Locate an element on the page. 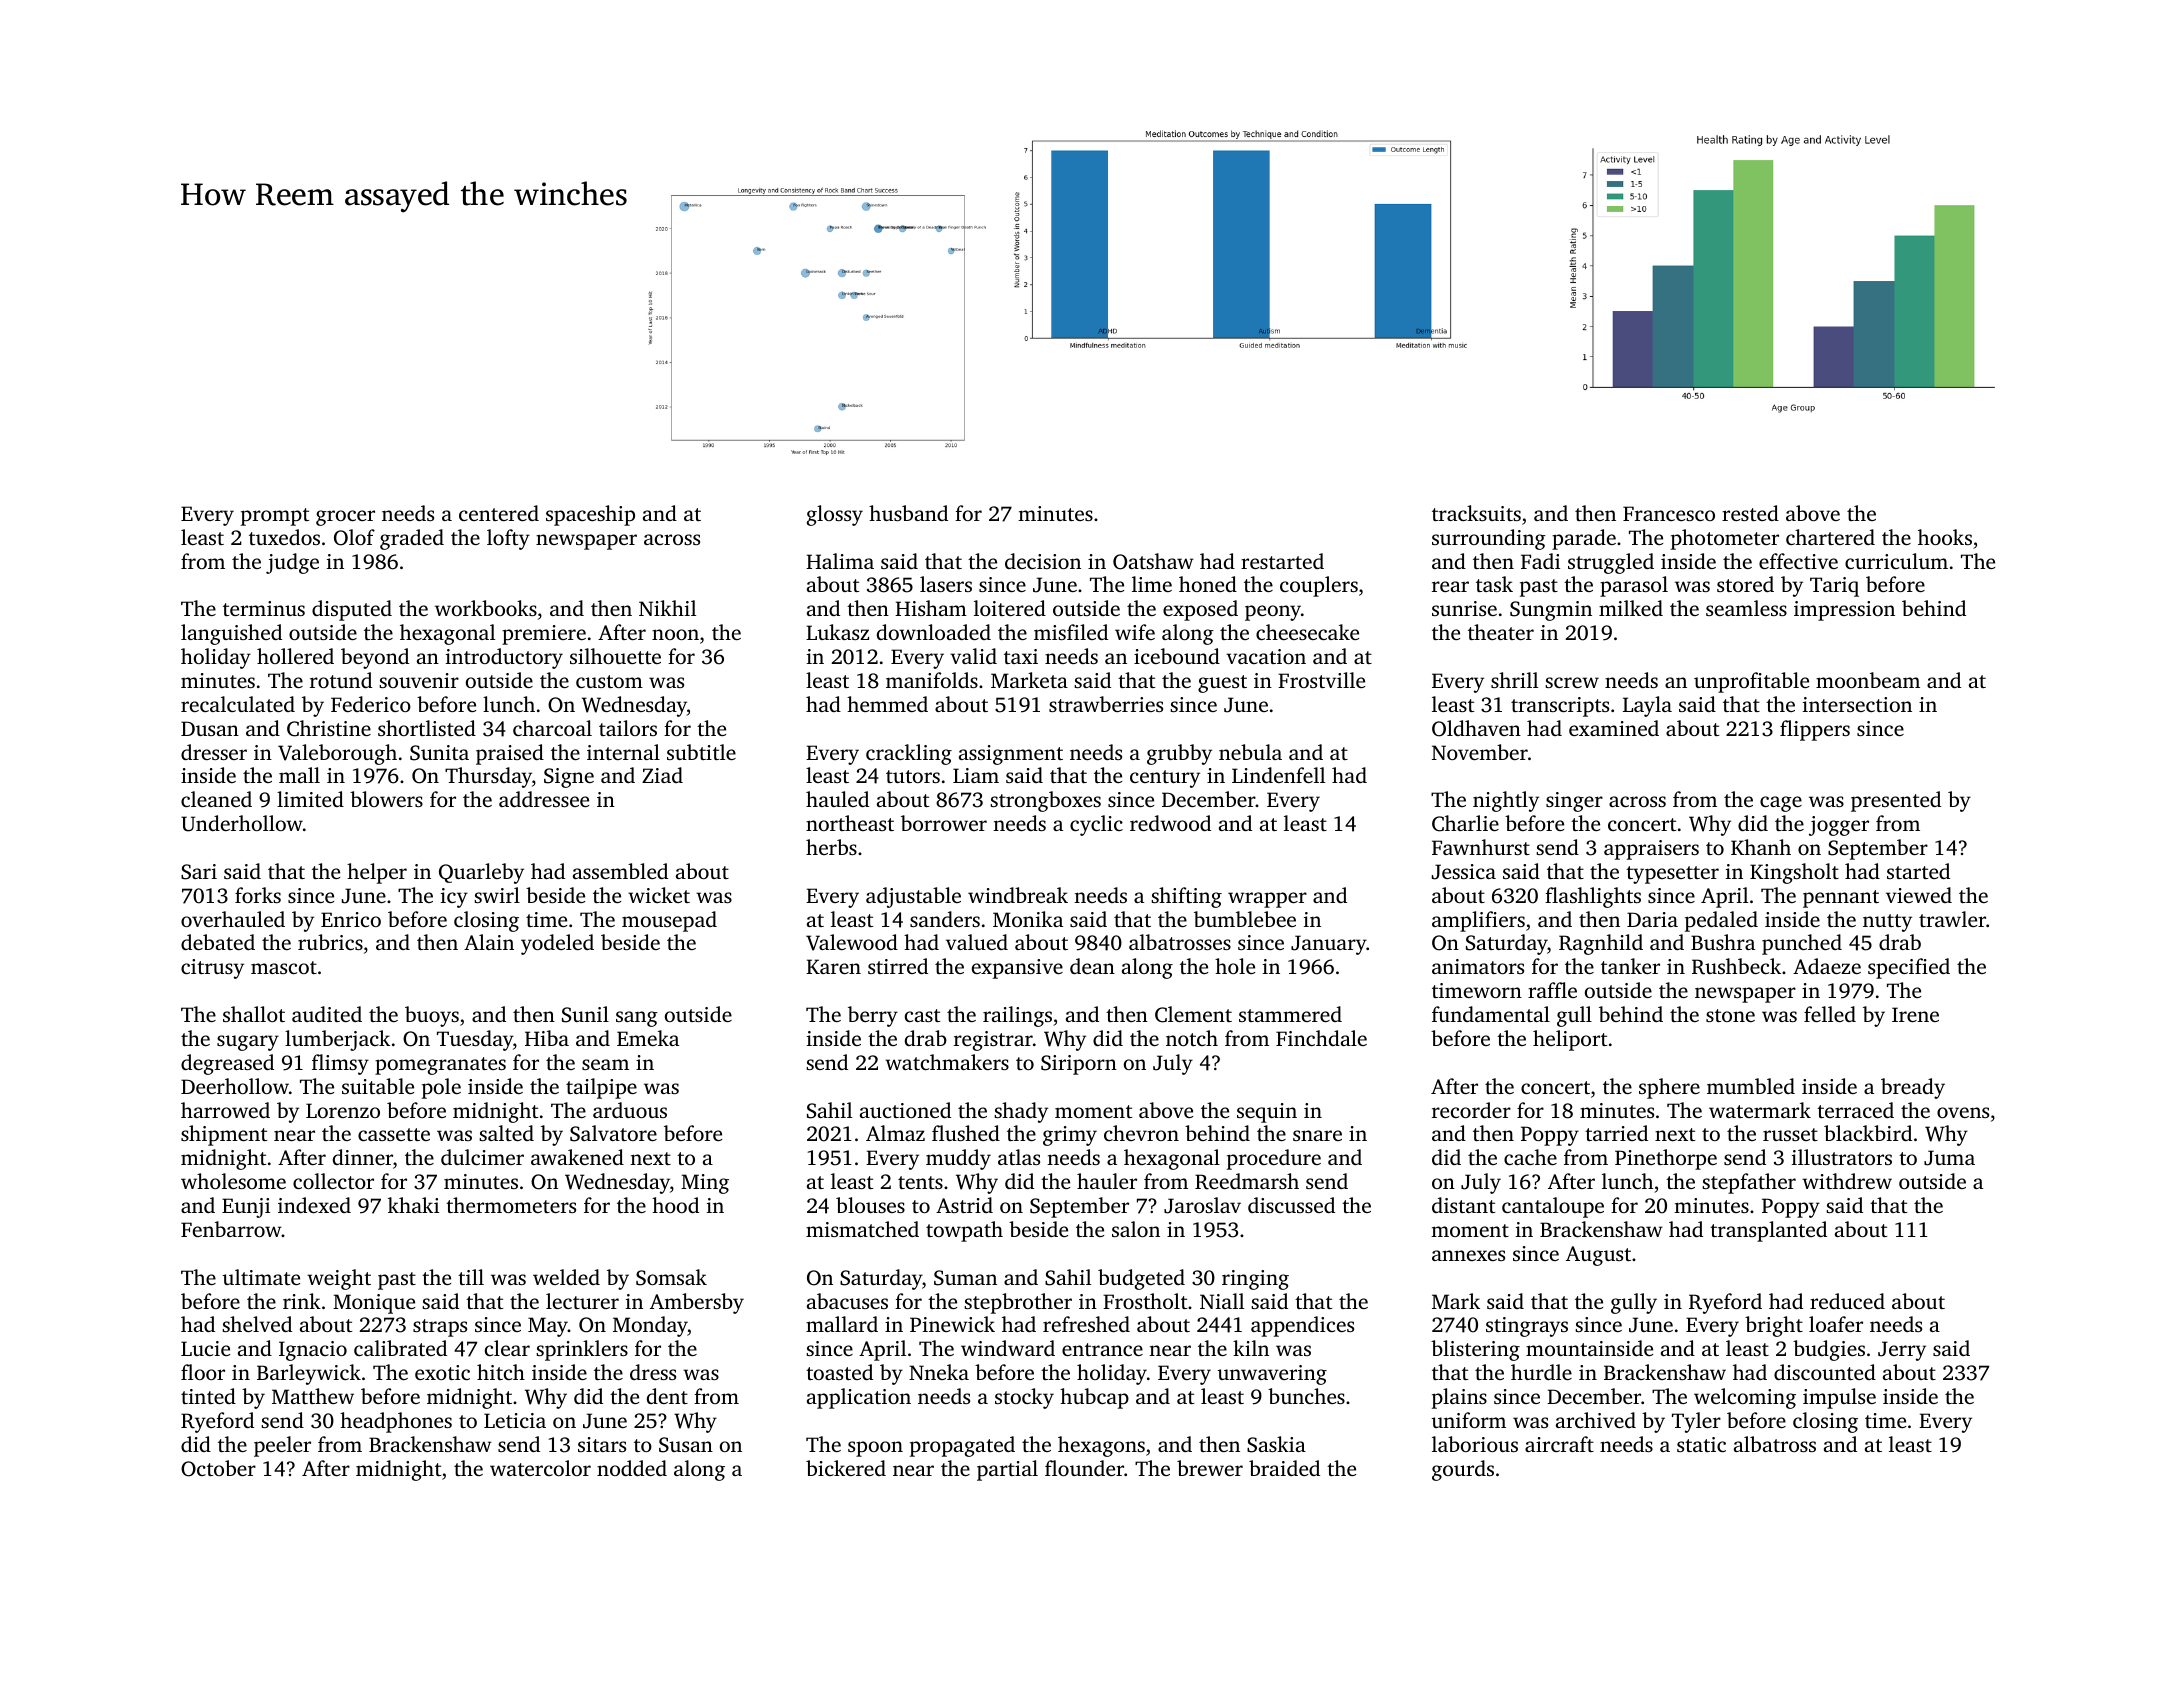 The height and width of the image is (1683, 2178). downloaded is located at coordinates (934, 632).
